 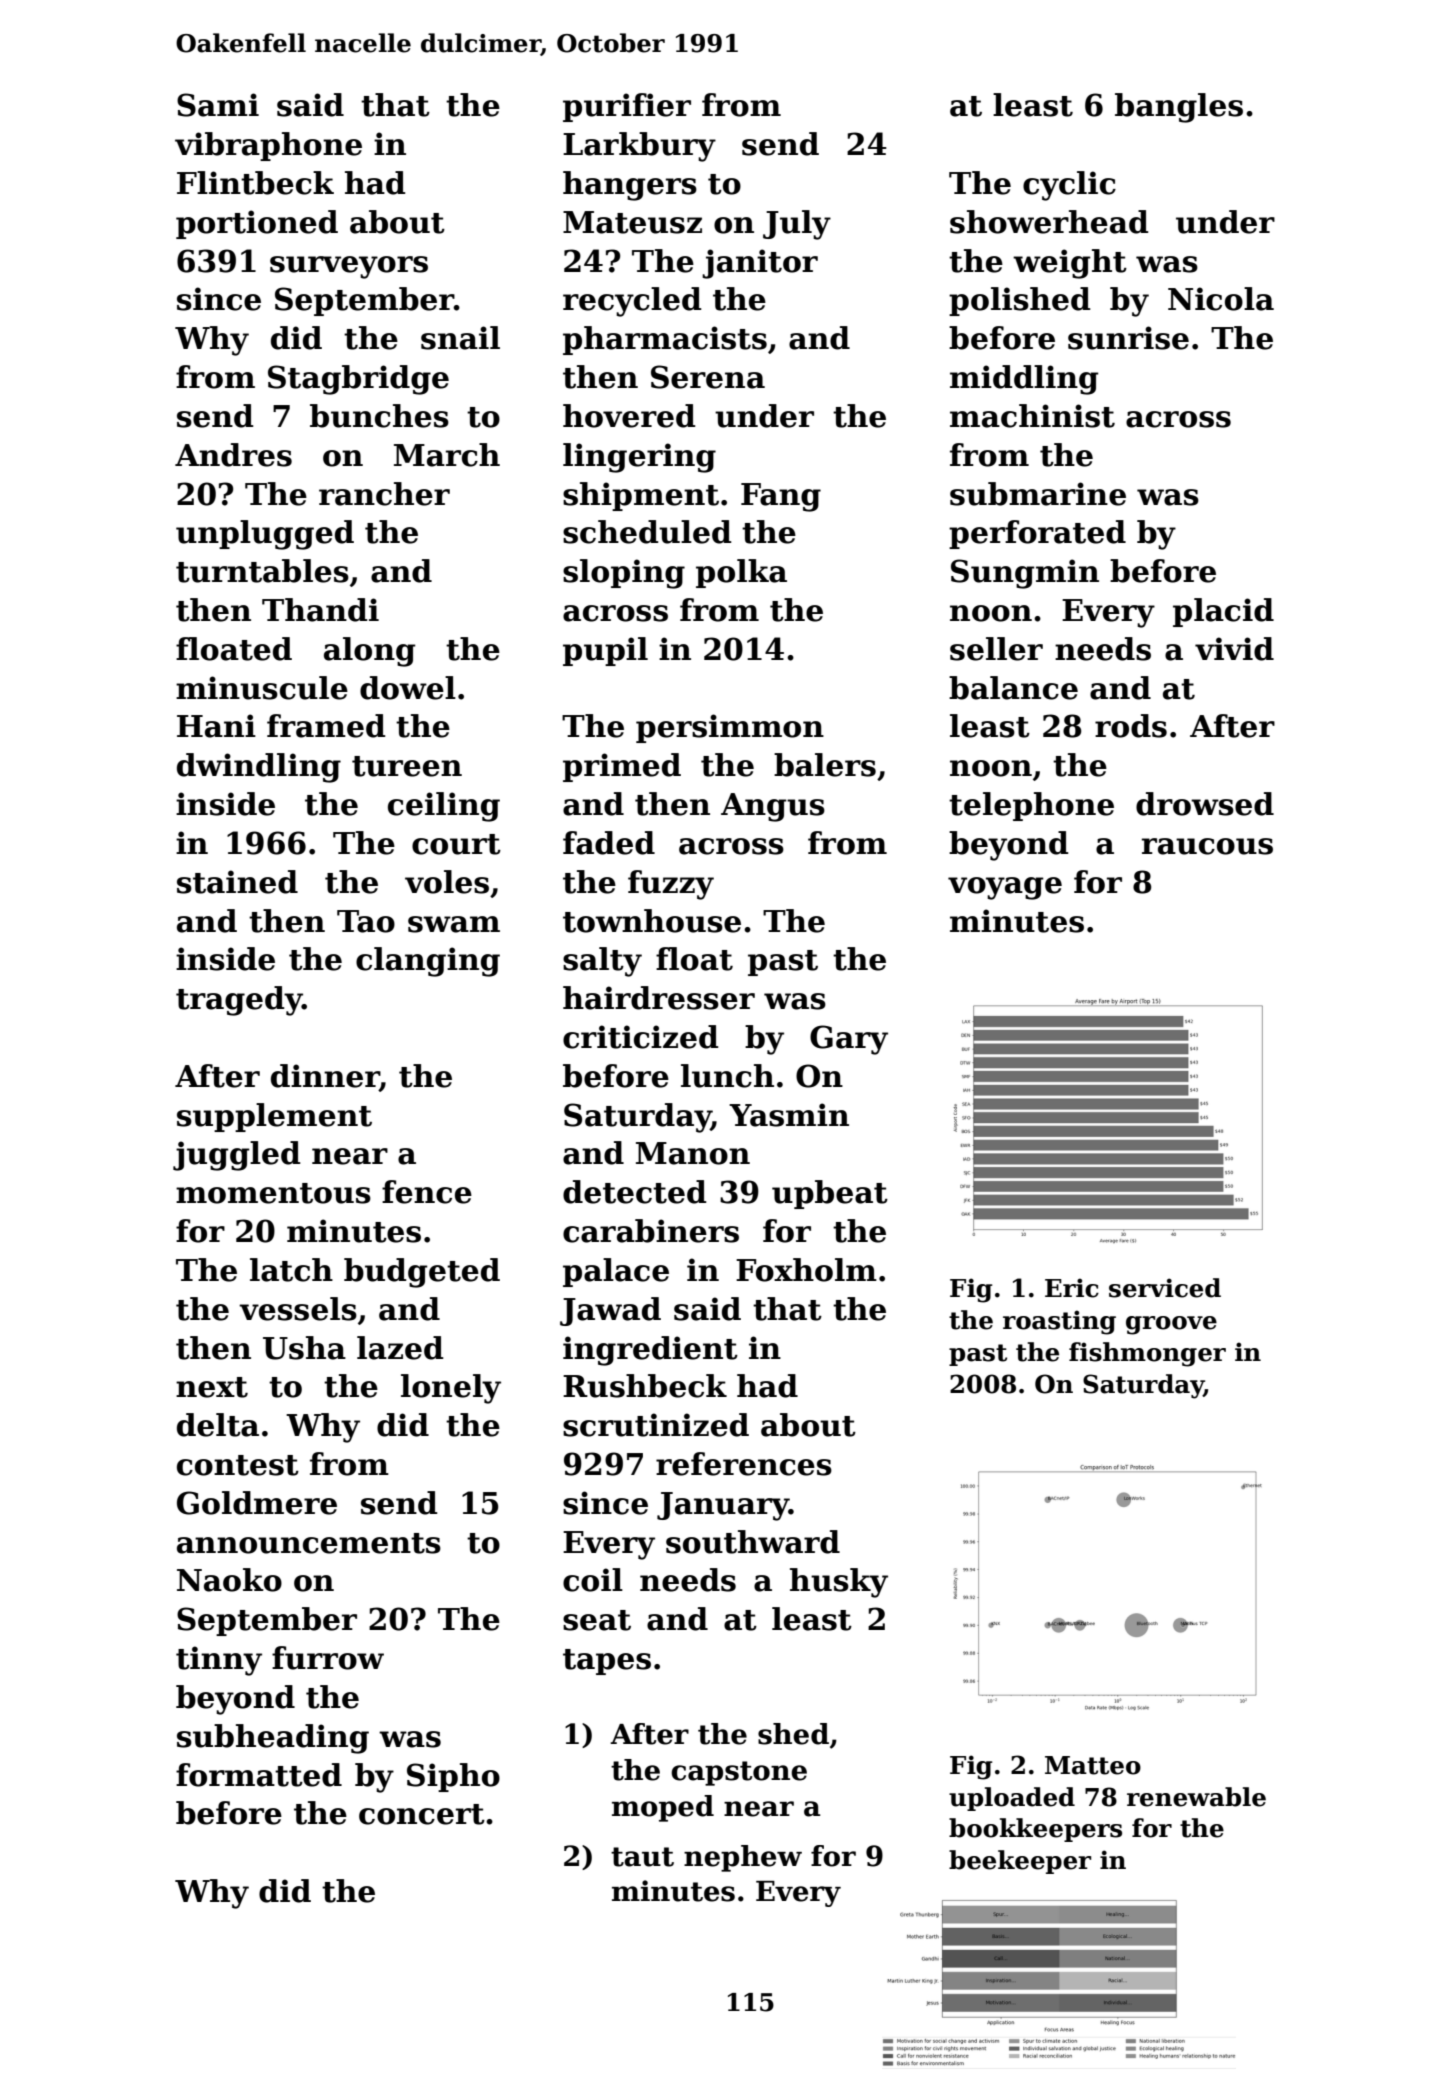 What do you see at coordinates (219, 1661) in the screenshot?
I see `tinny` at bounding box center [219, 1661].
